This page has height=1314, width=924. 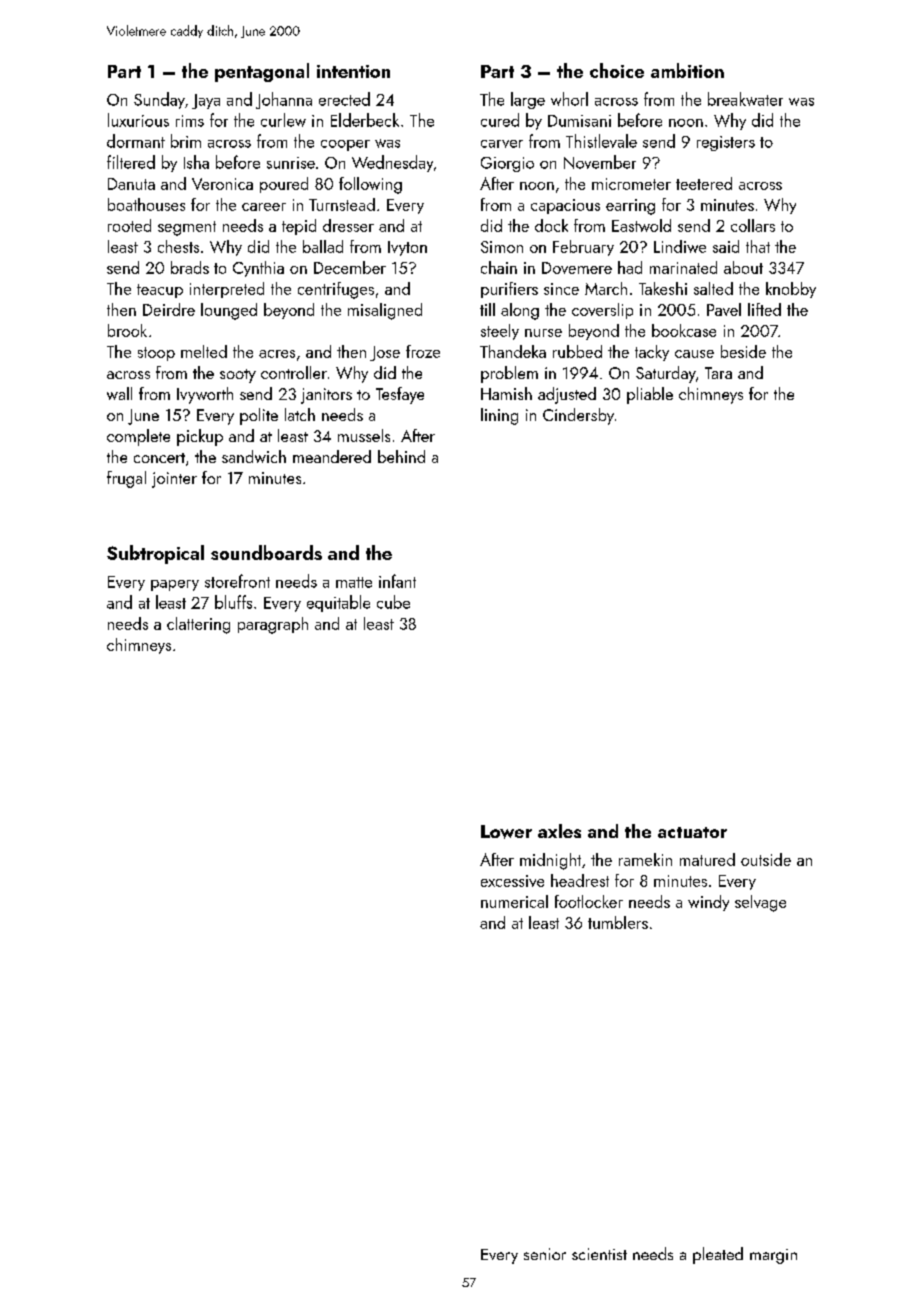 I want to click on clattering, so click(x=198, y=625).
